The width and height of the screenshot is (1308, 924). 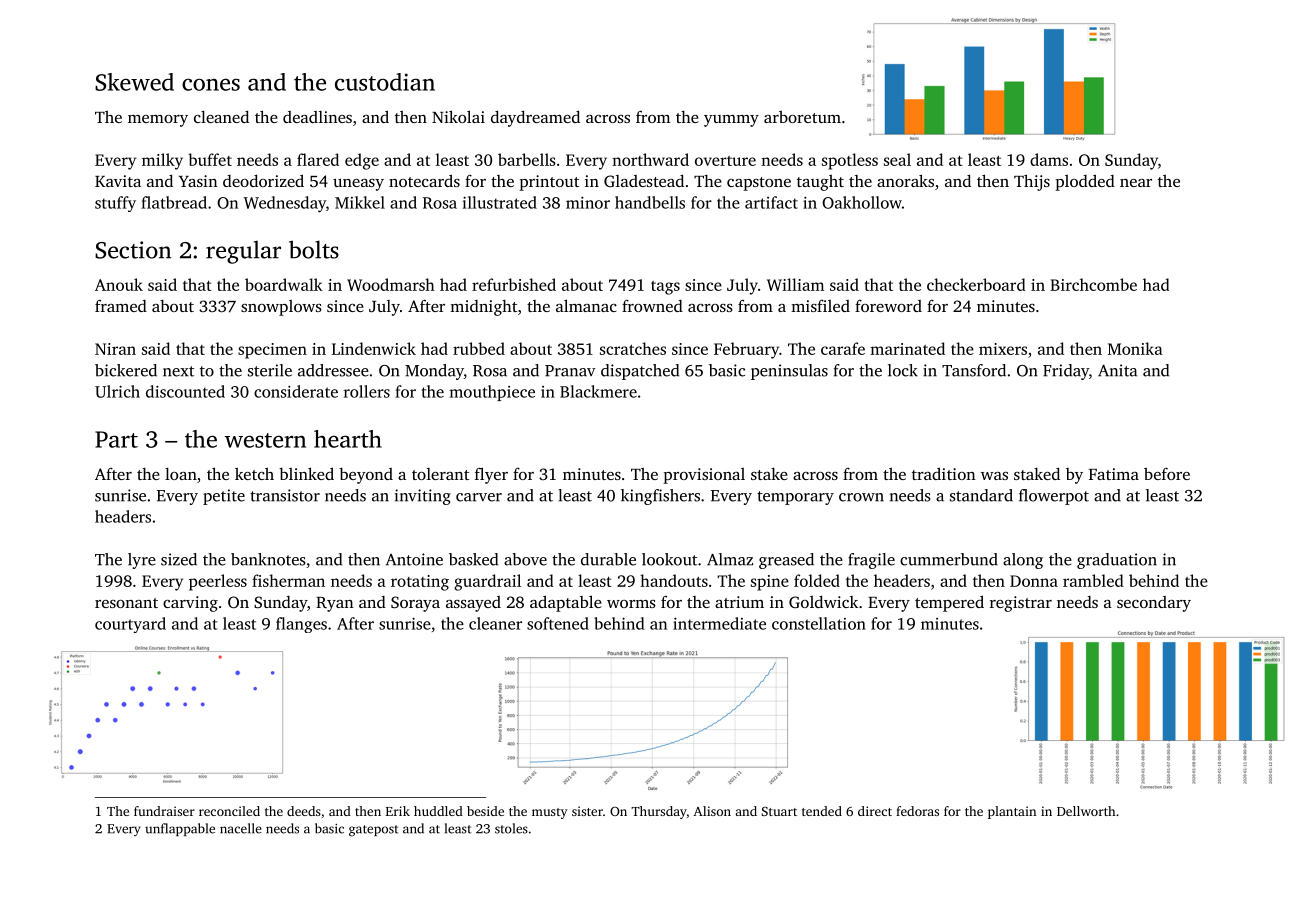 What do you see at coordinates (994, 476) in the screenshot?
I see `was` at bounding box center [994, 476].
